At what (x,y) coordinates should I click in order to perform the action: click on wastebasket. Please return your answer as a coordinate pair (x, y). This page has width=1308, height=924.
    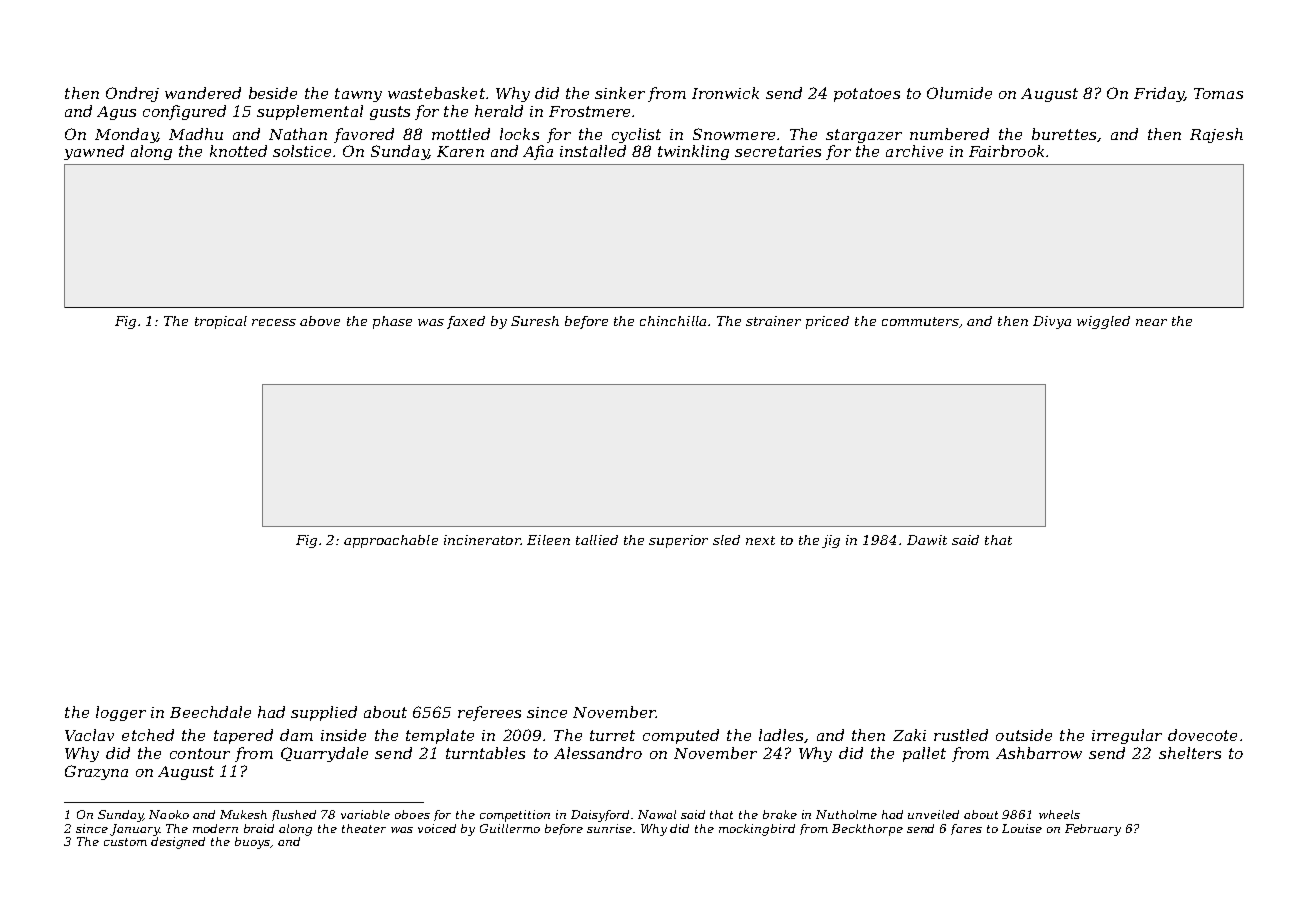
    Looking at the image, I should click on (436, 93).
